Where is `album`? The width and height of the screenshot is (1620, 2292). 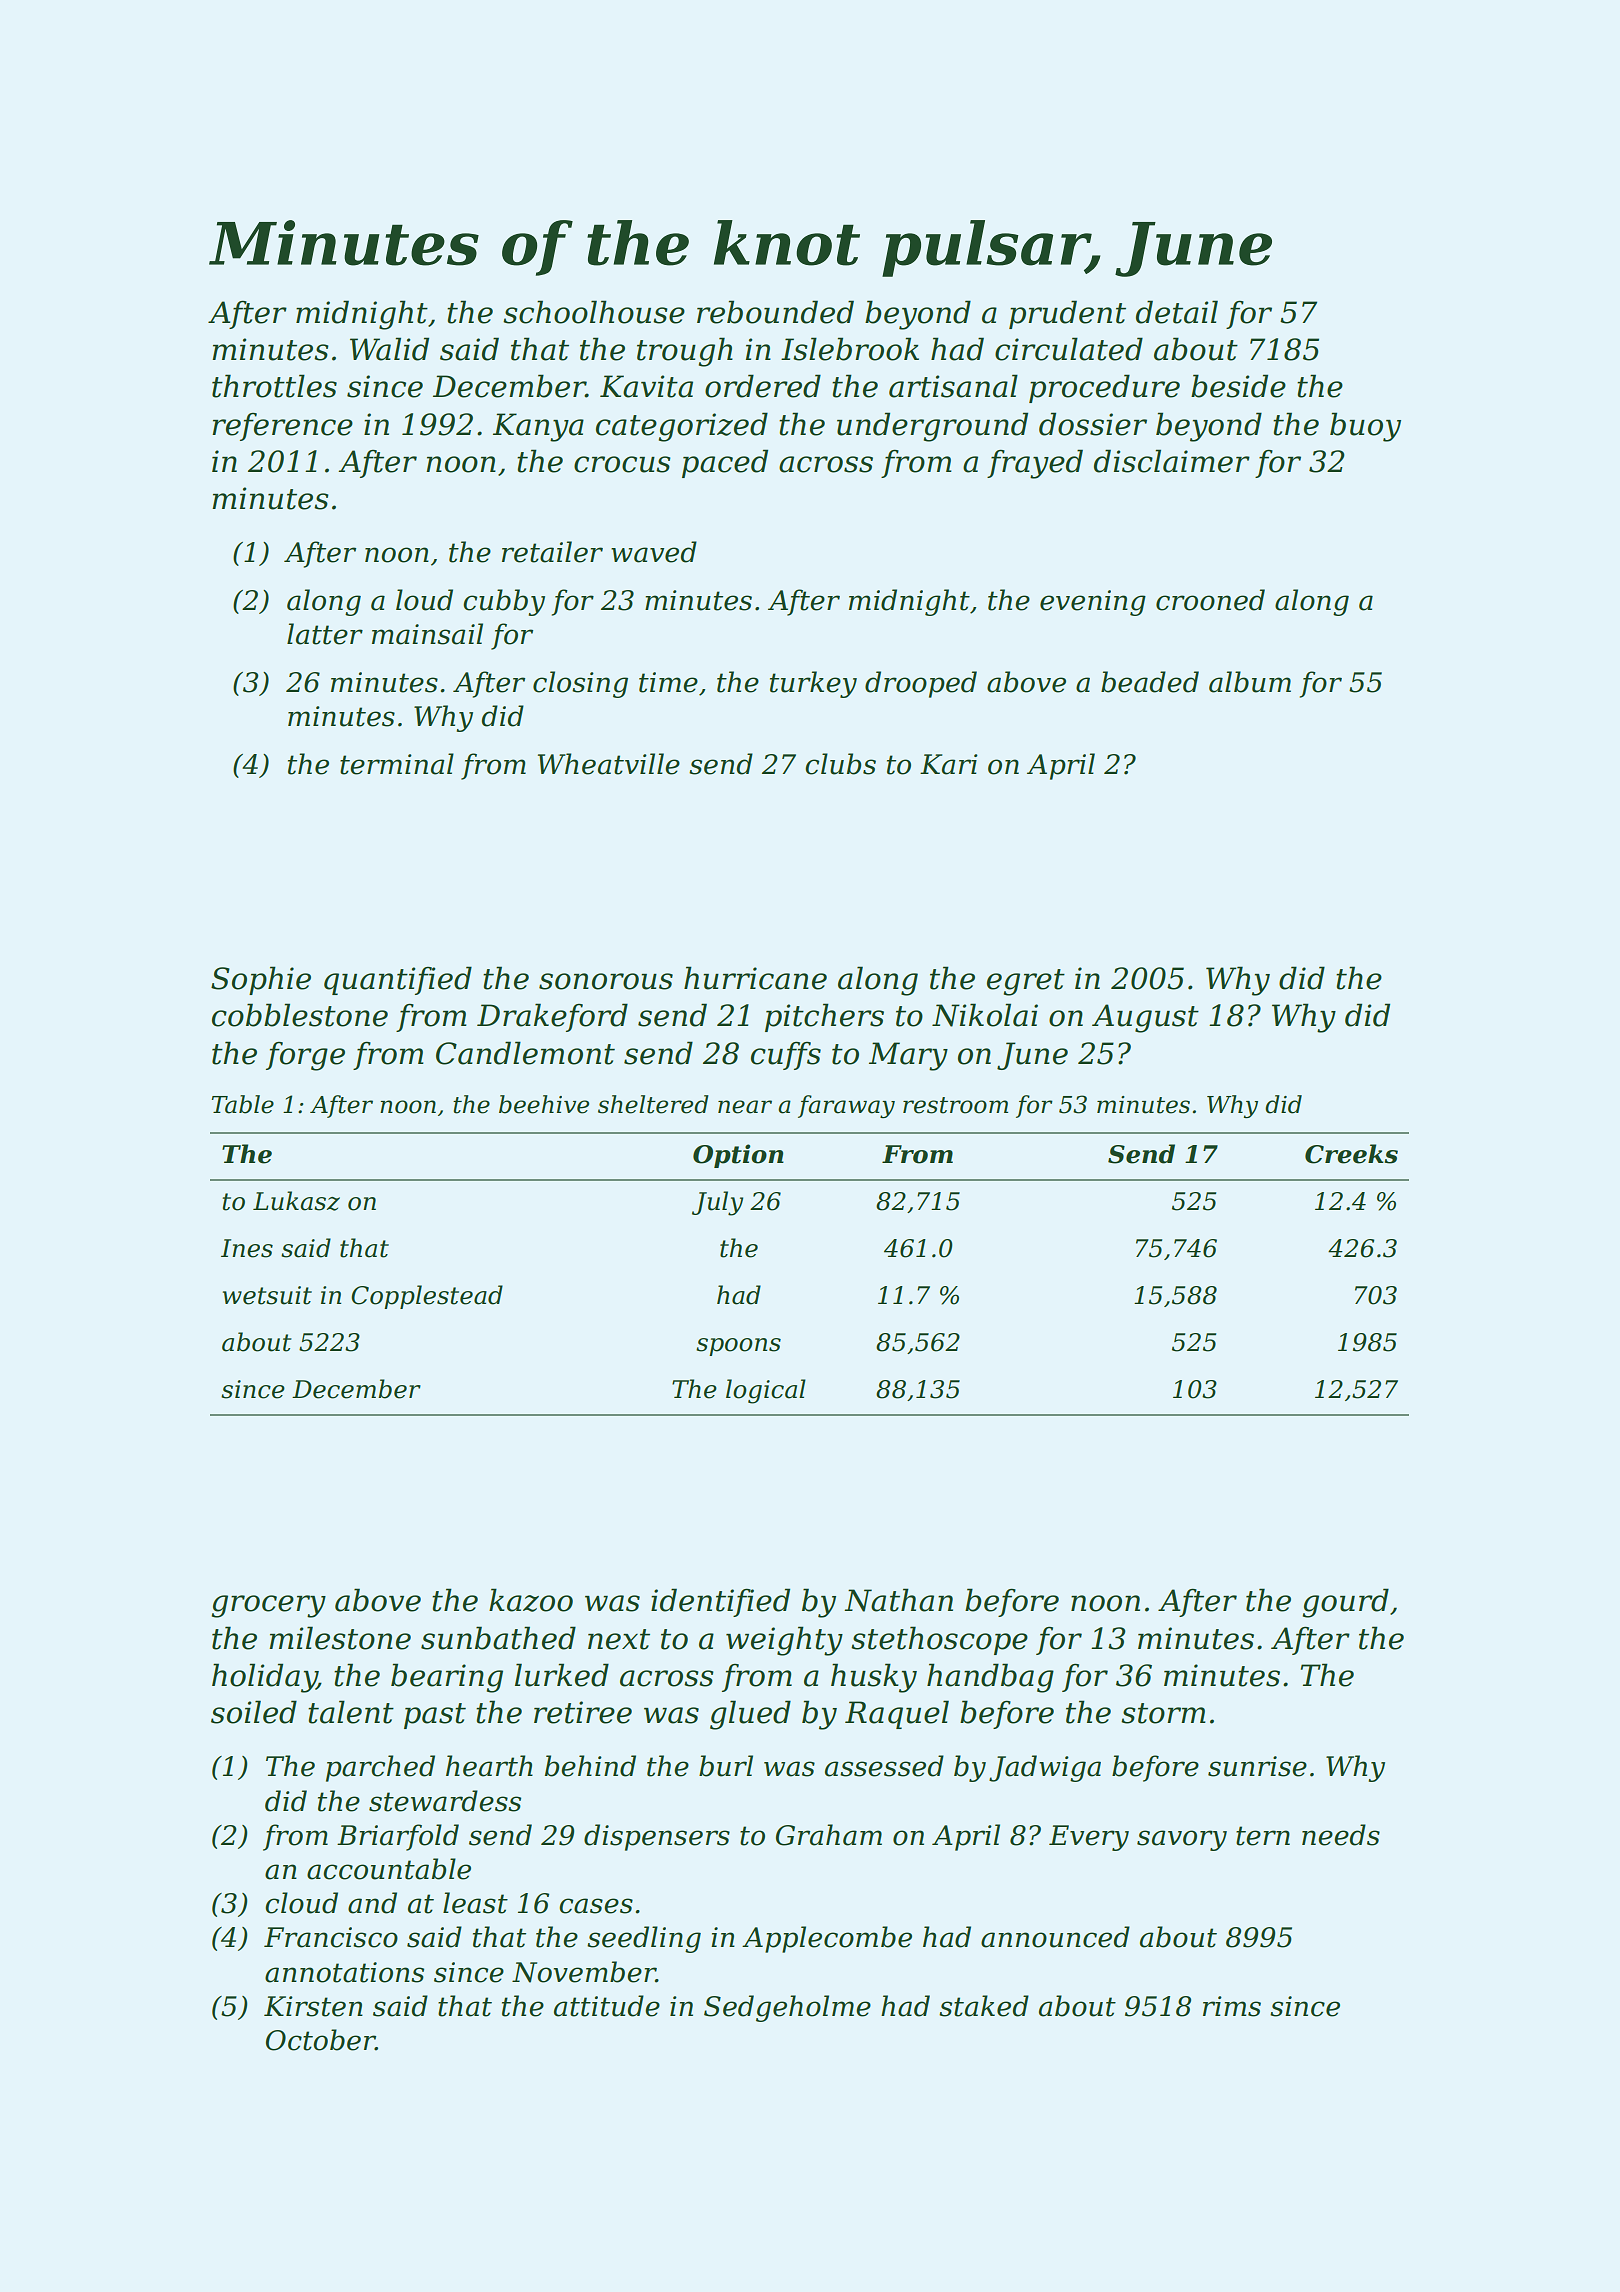 album is located at coordinates (1250, 682).
